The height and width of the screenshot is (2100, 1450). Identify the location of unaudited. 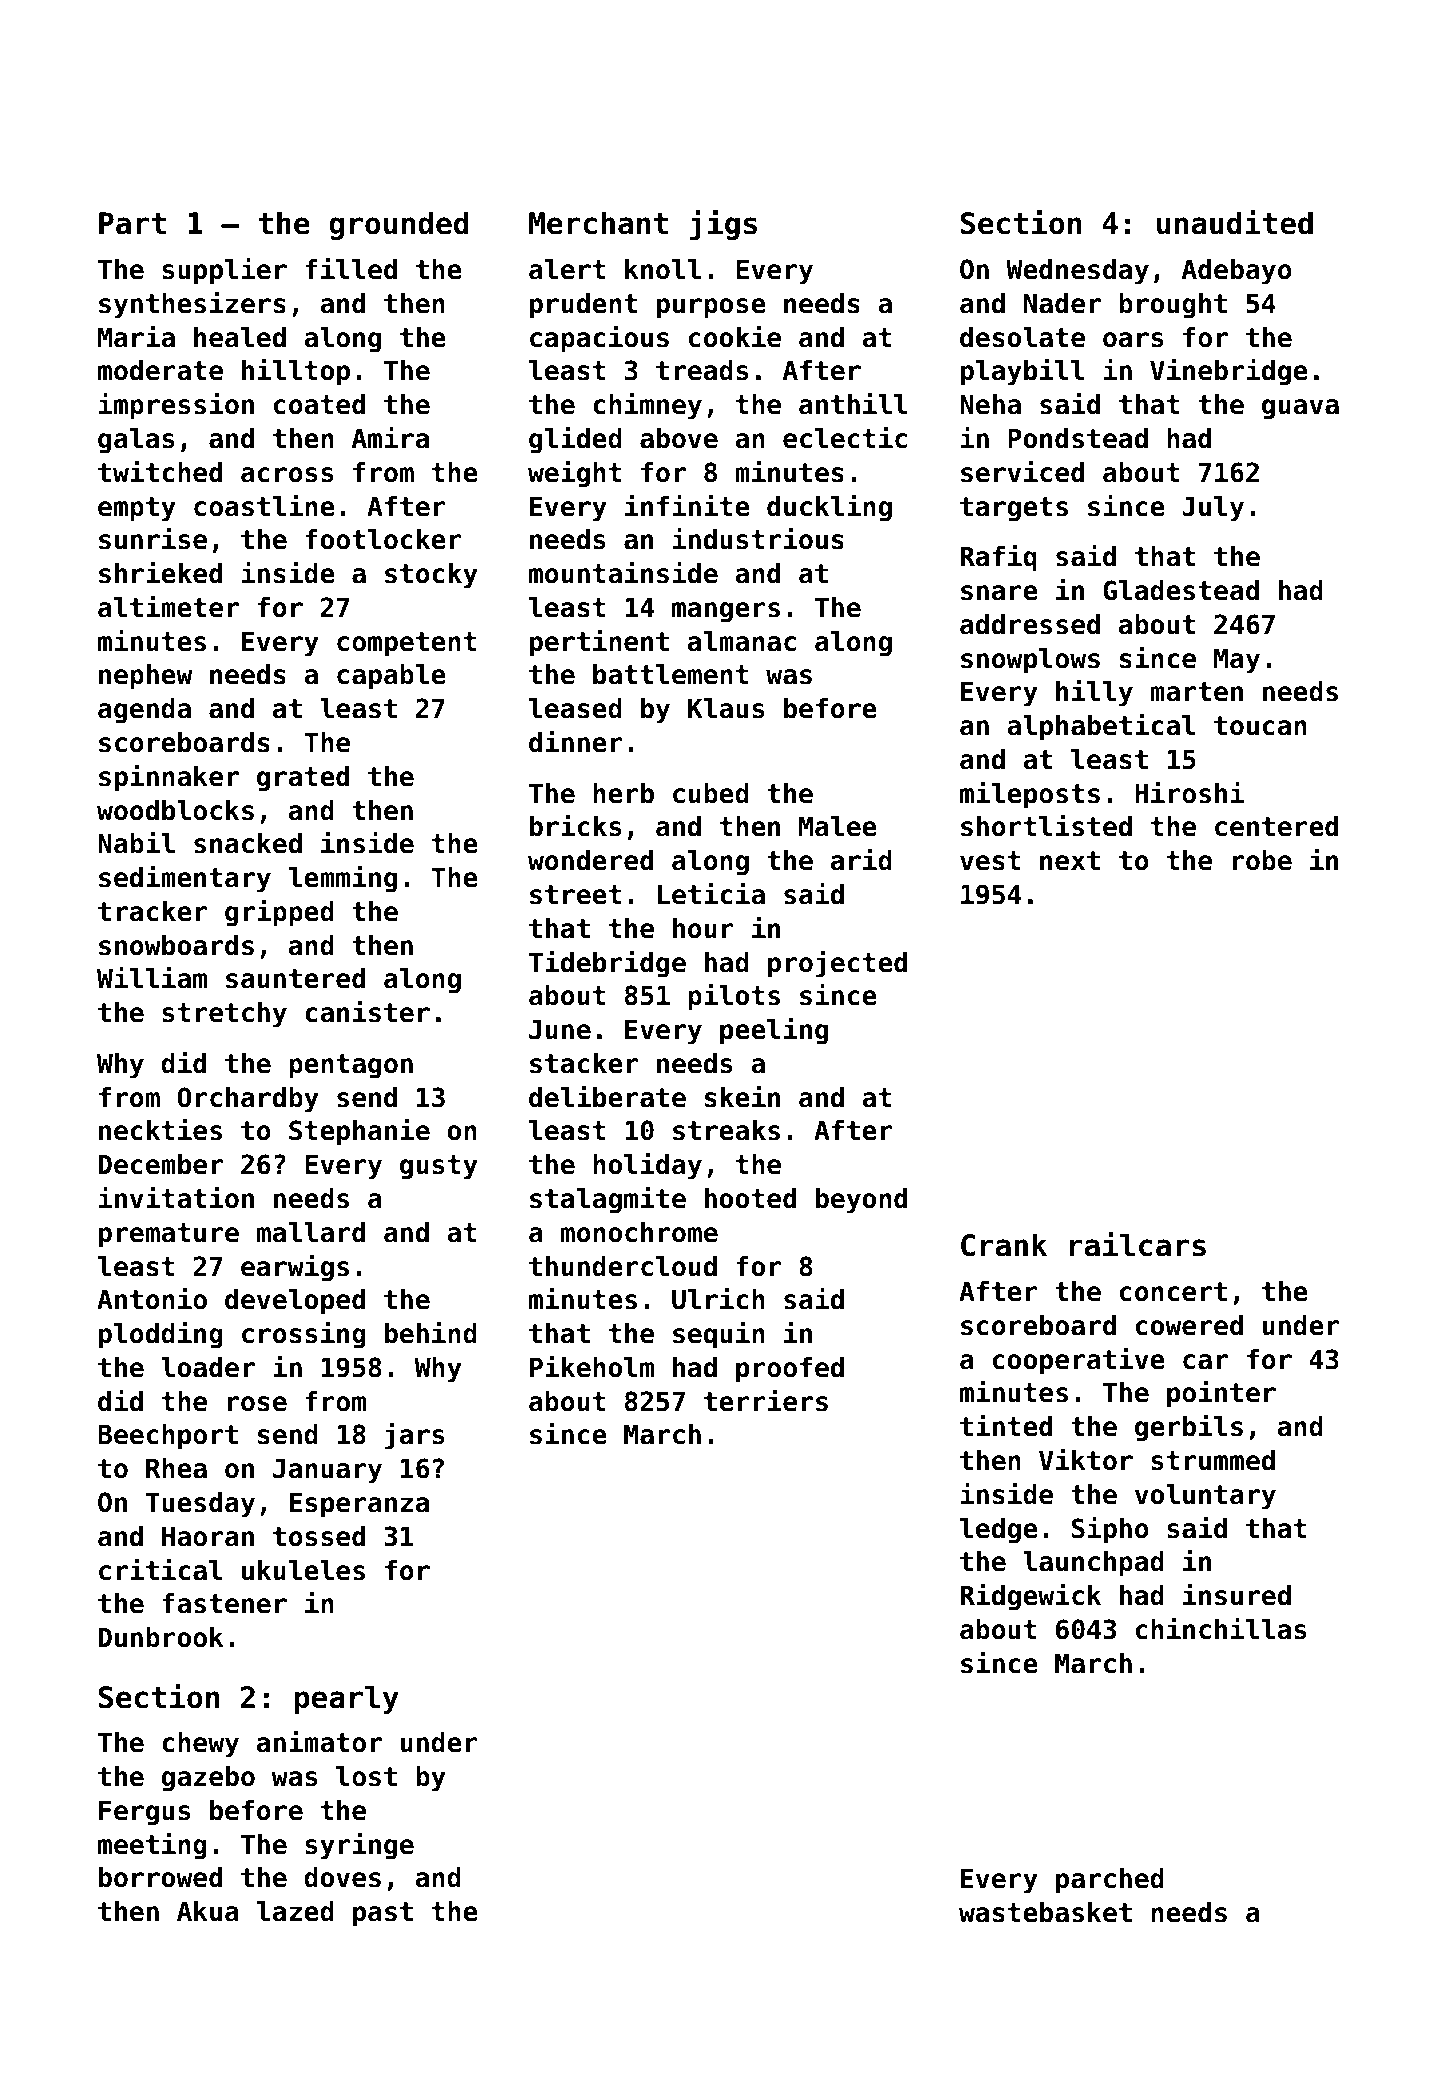
(1235, 222).
